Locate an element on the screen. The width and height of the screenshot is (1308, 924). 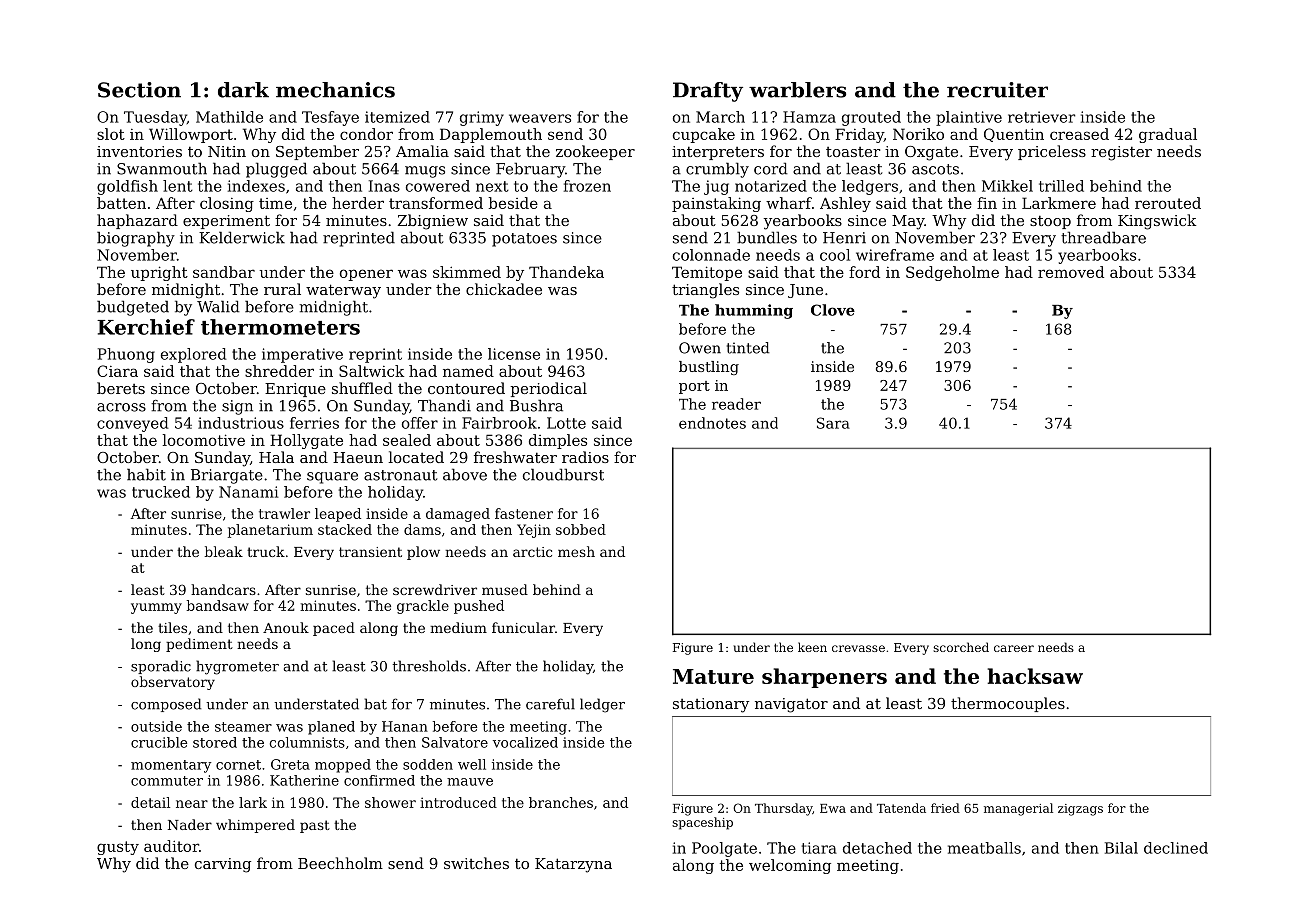
habit is located at coordinates (146, 474).
